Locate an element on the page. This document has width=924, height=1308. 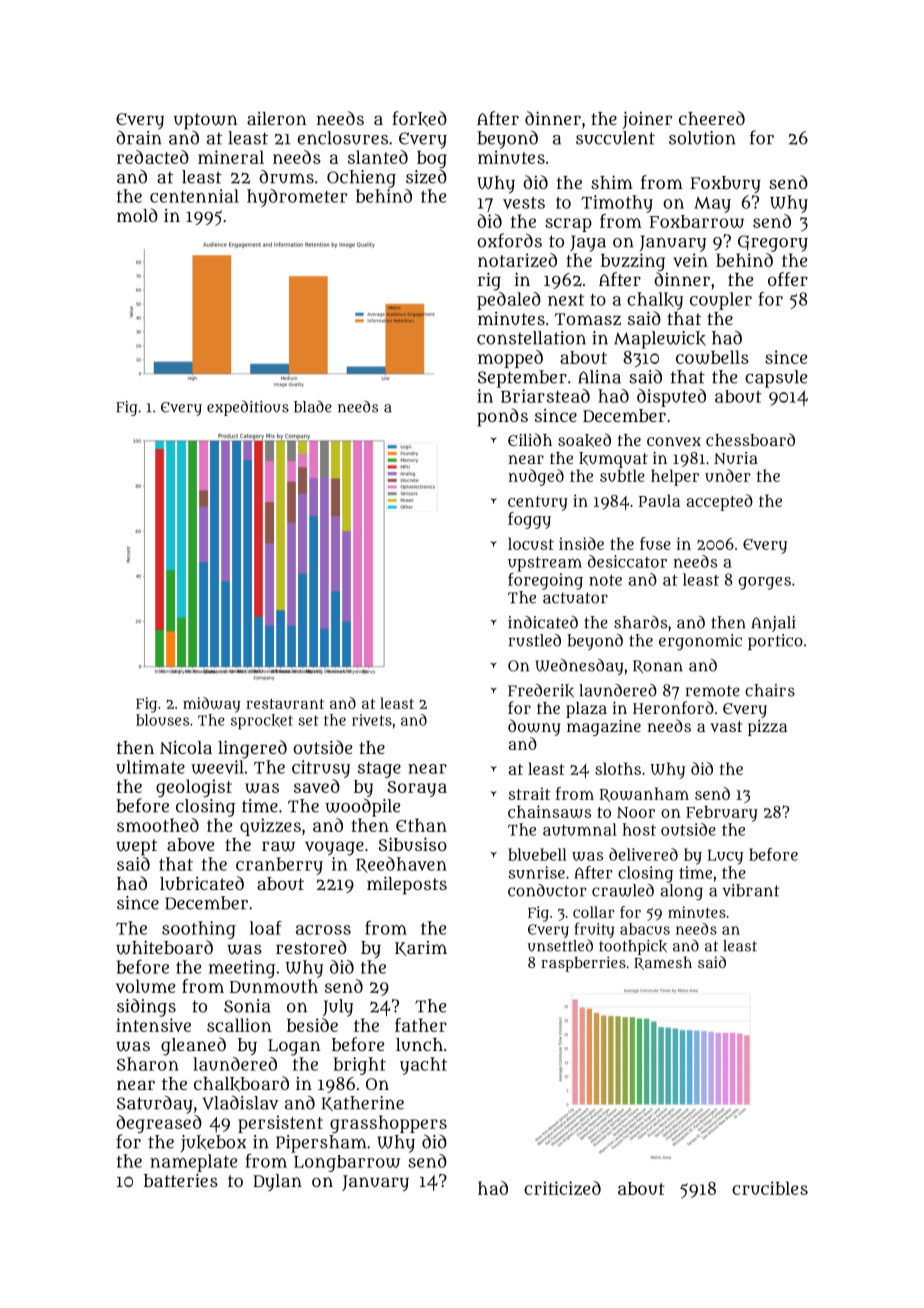
offer is located at coordinates (788, 279).
